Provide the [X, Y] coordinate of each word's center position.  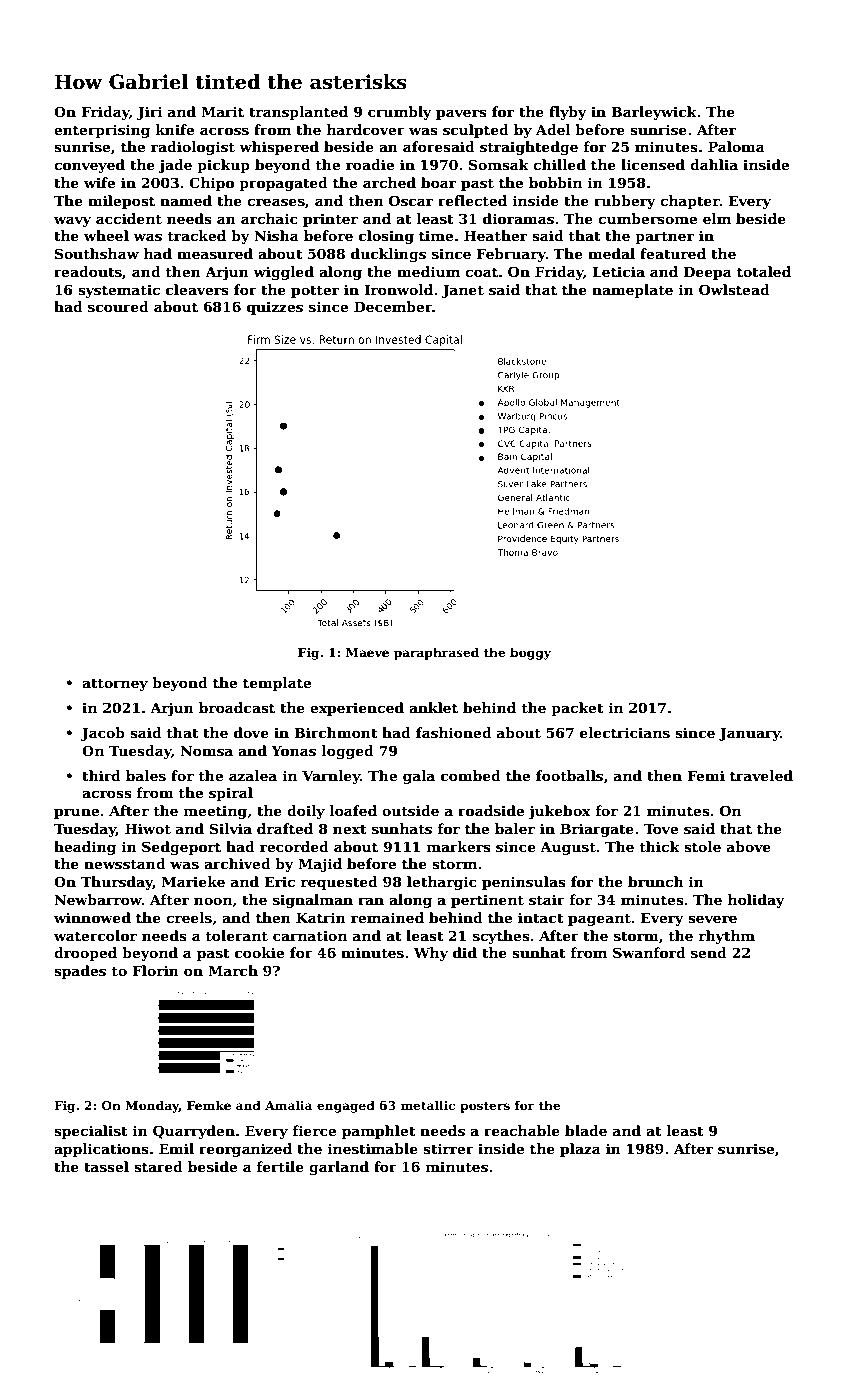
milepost [121, 202]
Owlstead [734, 289]
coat [481, 272]
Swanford [649, 952]
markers [458, 846]
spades [80, 972]
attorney [115, 684]
